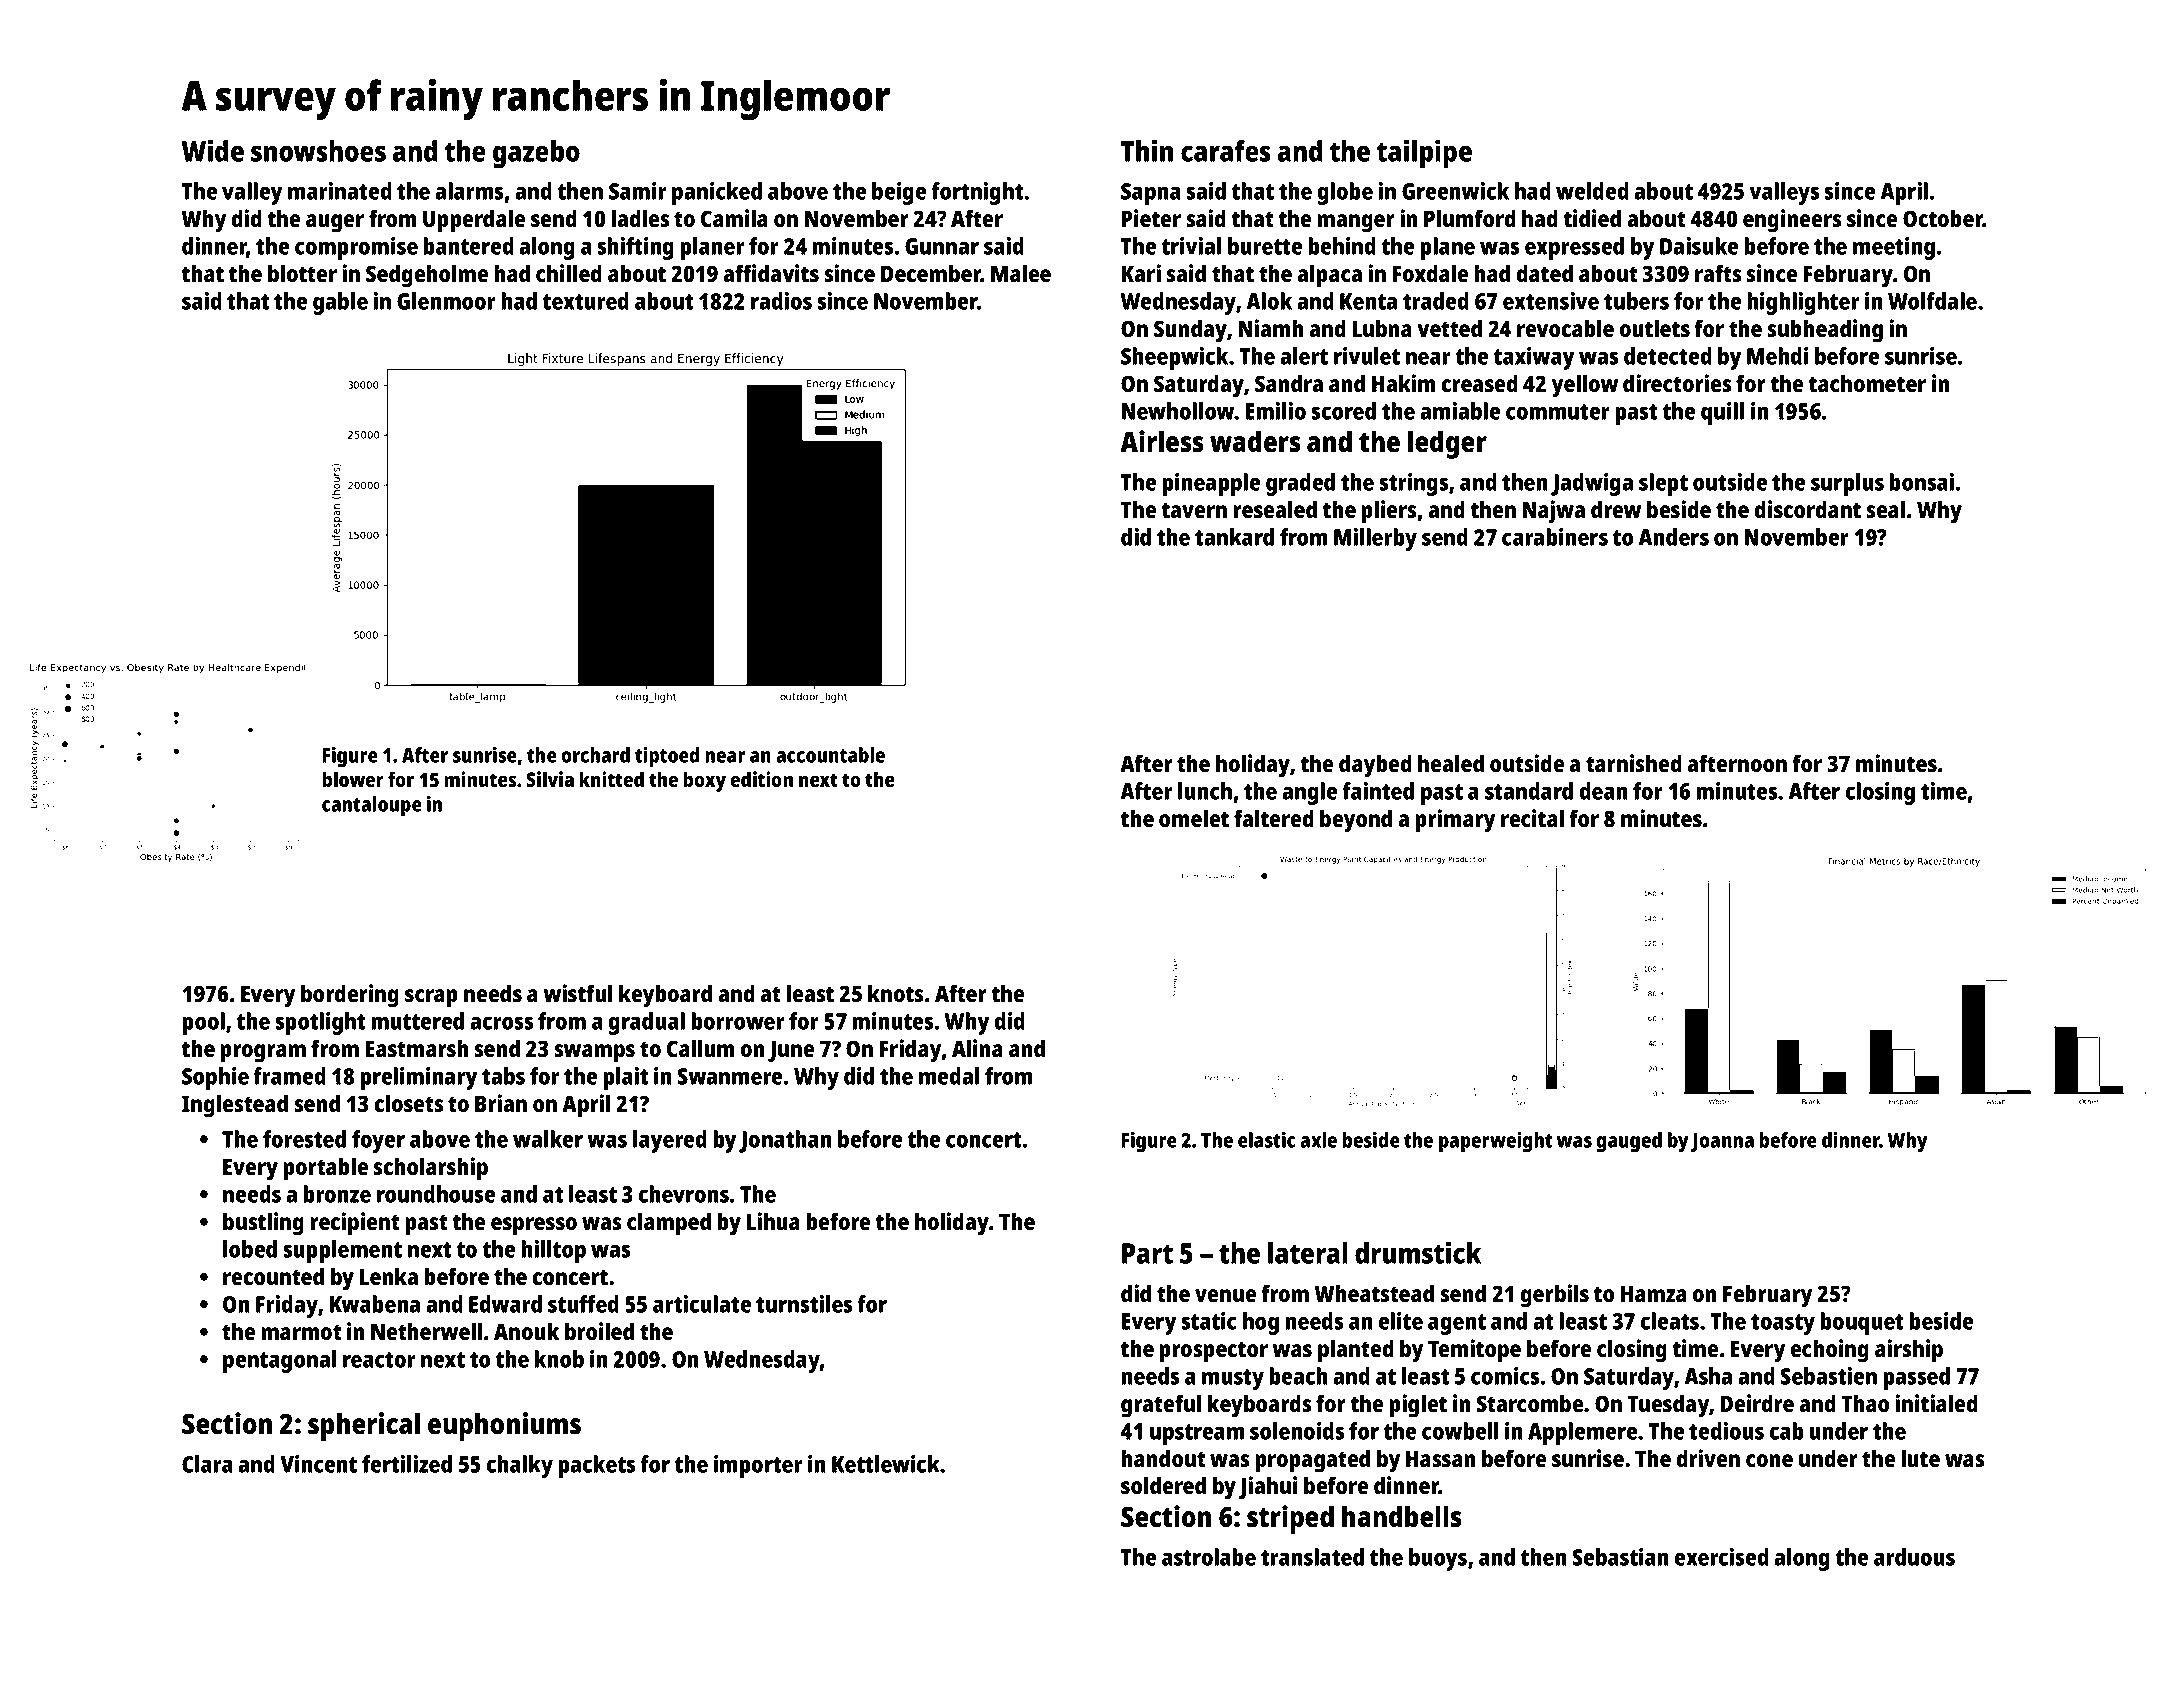 The height and width of the document is (1683, 2178). What do you see at coordinates (372, 806) in the document?
I see `cantaloupe` at bounding box center [372, 806].
